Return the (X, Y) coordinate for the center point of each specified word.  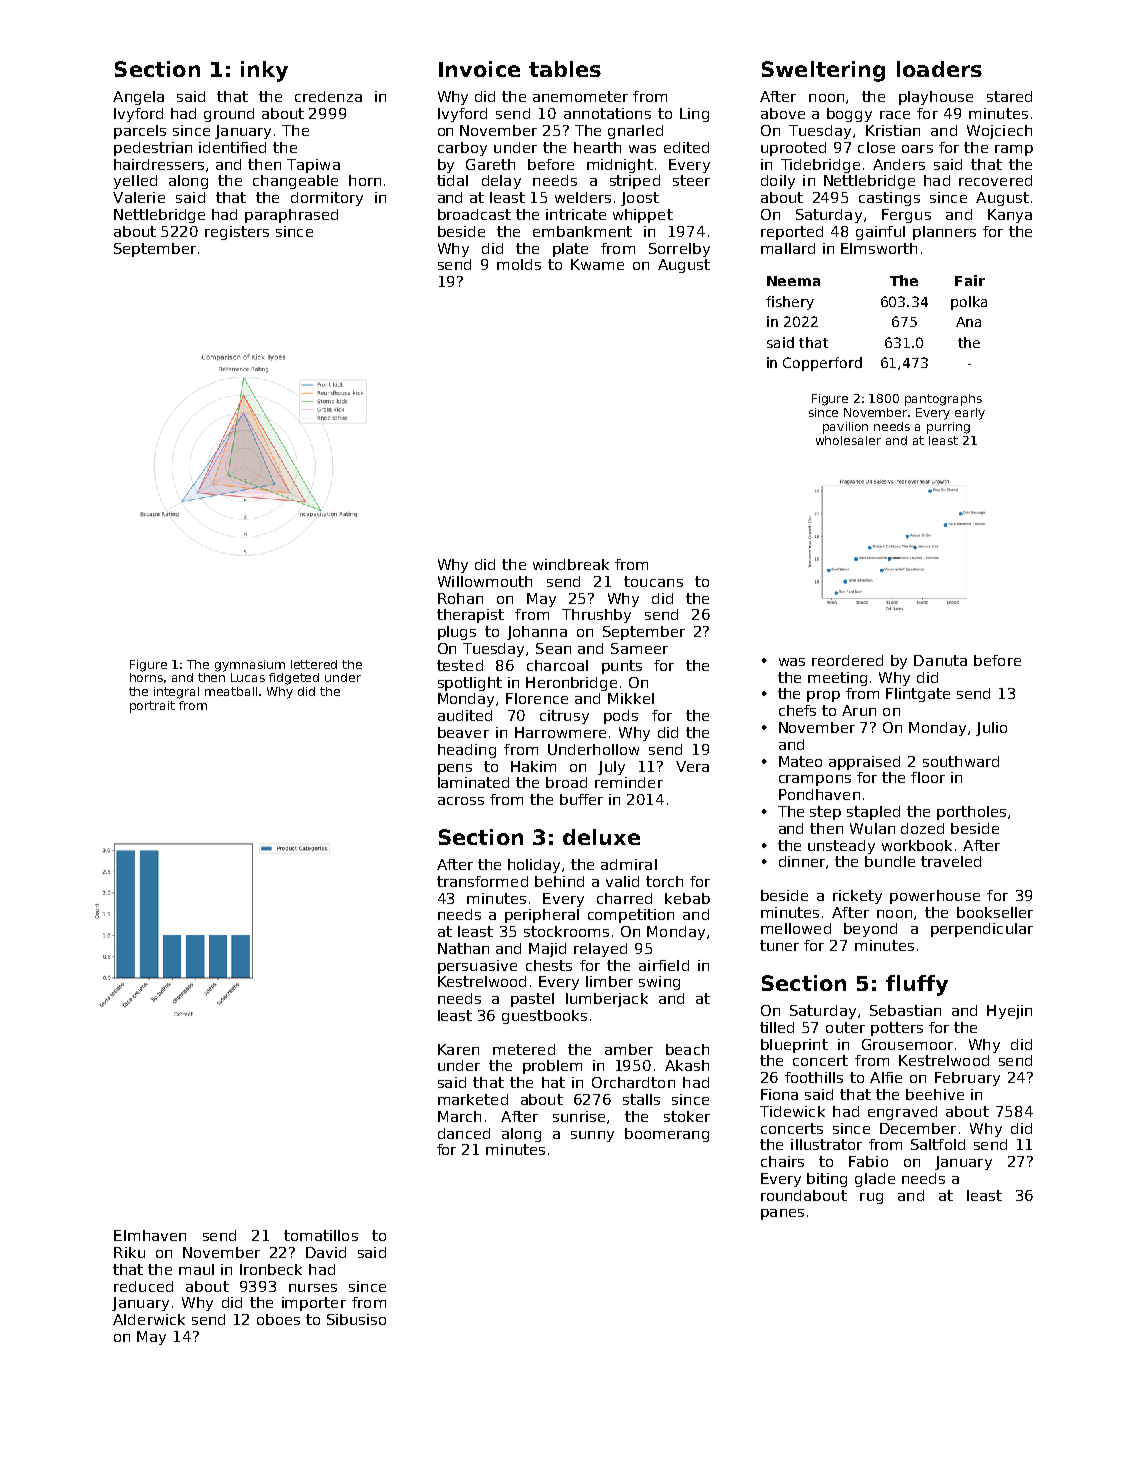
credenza (328, 96)
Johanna (537, 633)
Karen (458, 1049)
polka (969, 303)
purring (948, 428)
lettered (314, 664)
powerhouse (935, 897)
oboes (278, 1319)
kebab (687, 898)
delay (501, 182)
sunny (592, 1136)
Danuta (940, 660)
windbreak (571, 564)
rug (871, 1198)
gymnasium (250, 666)
